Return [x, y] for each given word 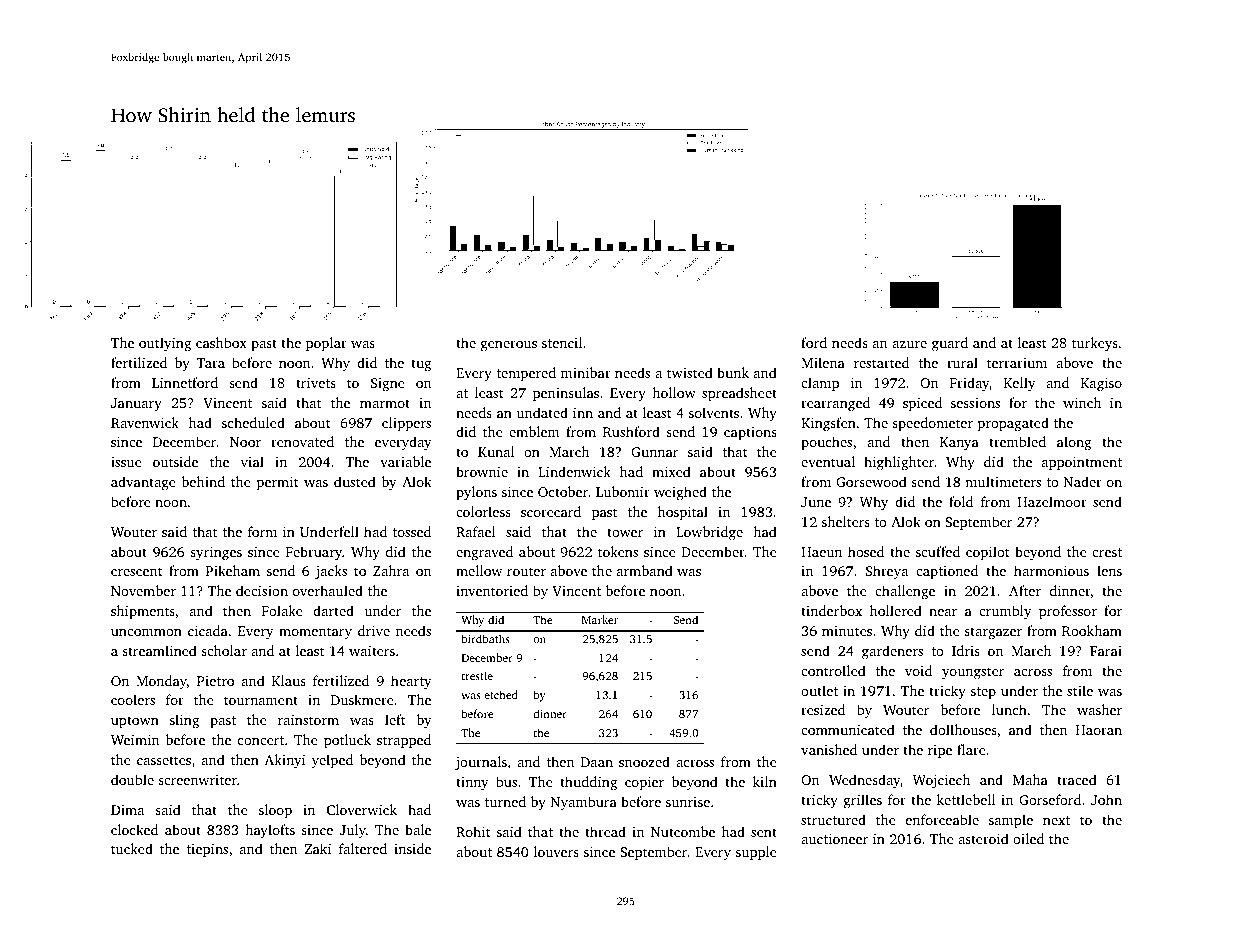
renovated [302, 441]
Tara [210, 363]
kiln [765, 781]
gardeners [892, 652]
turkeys [1095, 344]
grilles [863, 801]
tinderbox [831, 610]
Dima [127, 810]
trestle [477, 675]
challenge [905, 592]
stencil [562, 342]
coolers [133, 699]
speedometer [932, 424]
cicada [208, 630]
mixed [671, 471]
